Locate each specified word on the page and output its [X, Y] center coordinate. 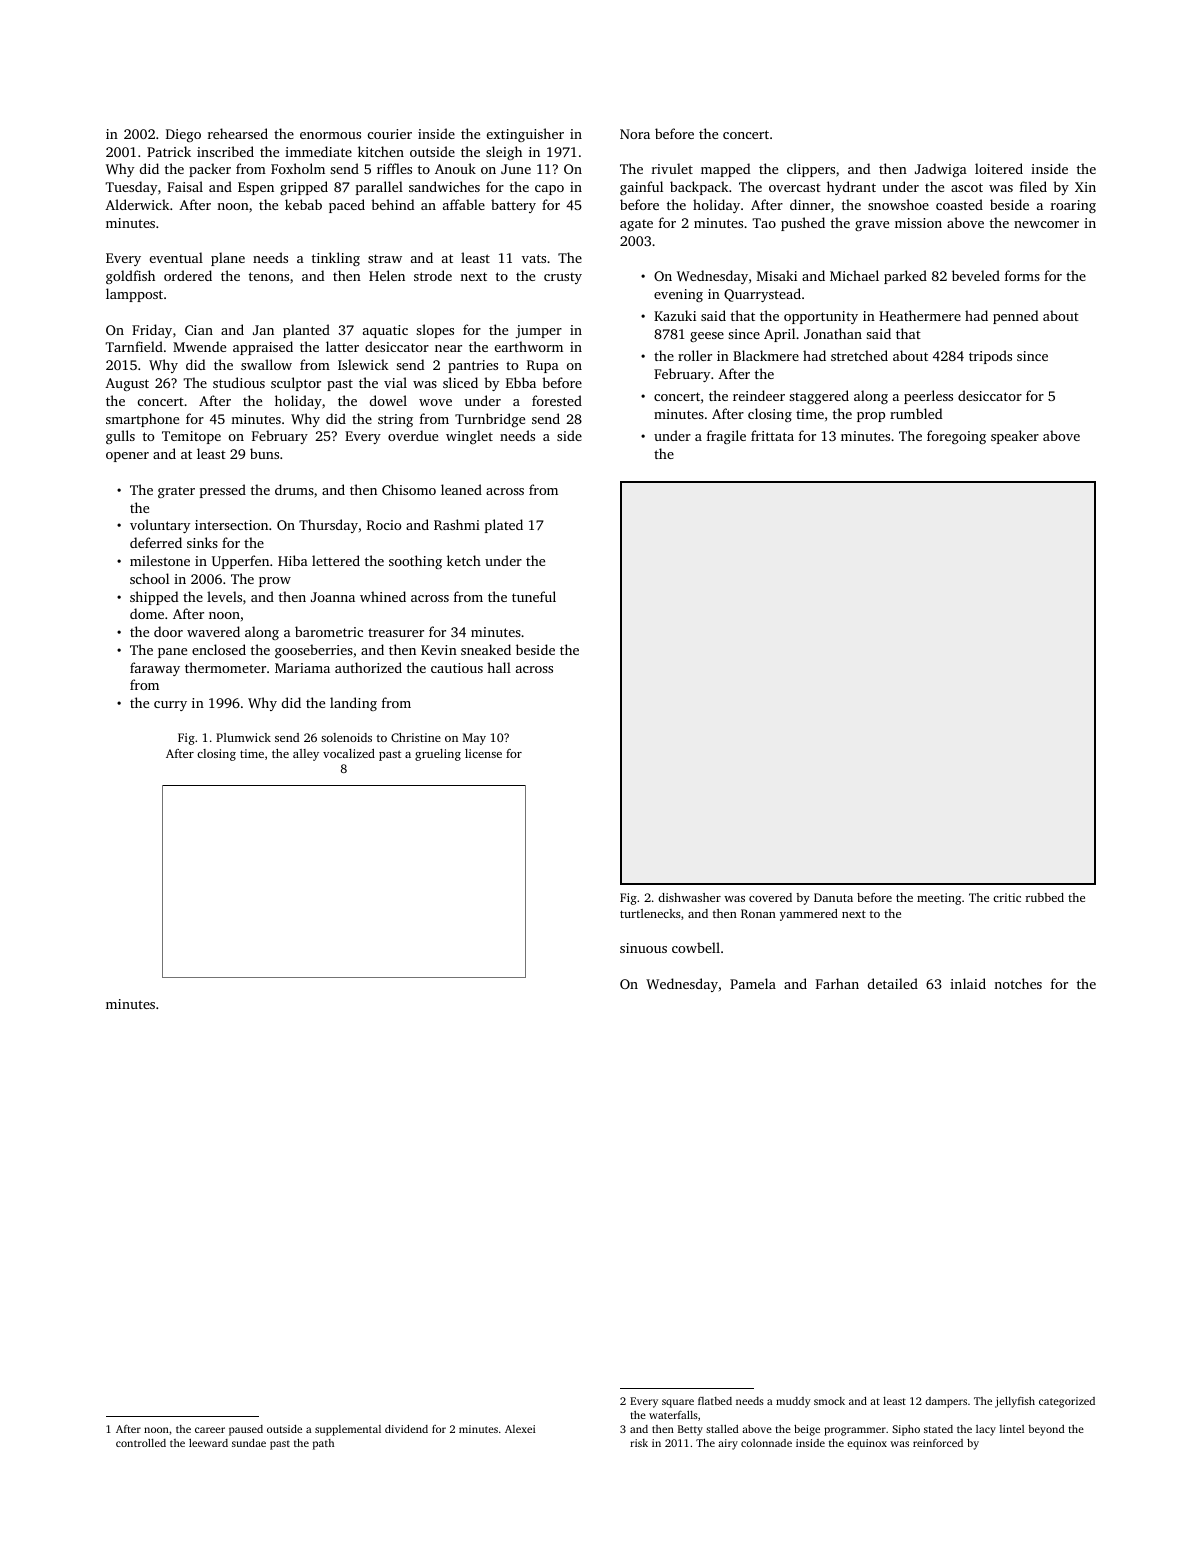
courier [390, 134]
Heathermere [920, 315]
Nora [635, 134]
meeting [939, 899]
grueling [438, 755]
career [210, 1430]
